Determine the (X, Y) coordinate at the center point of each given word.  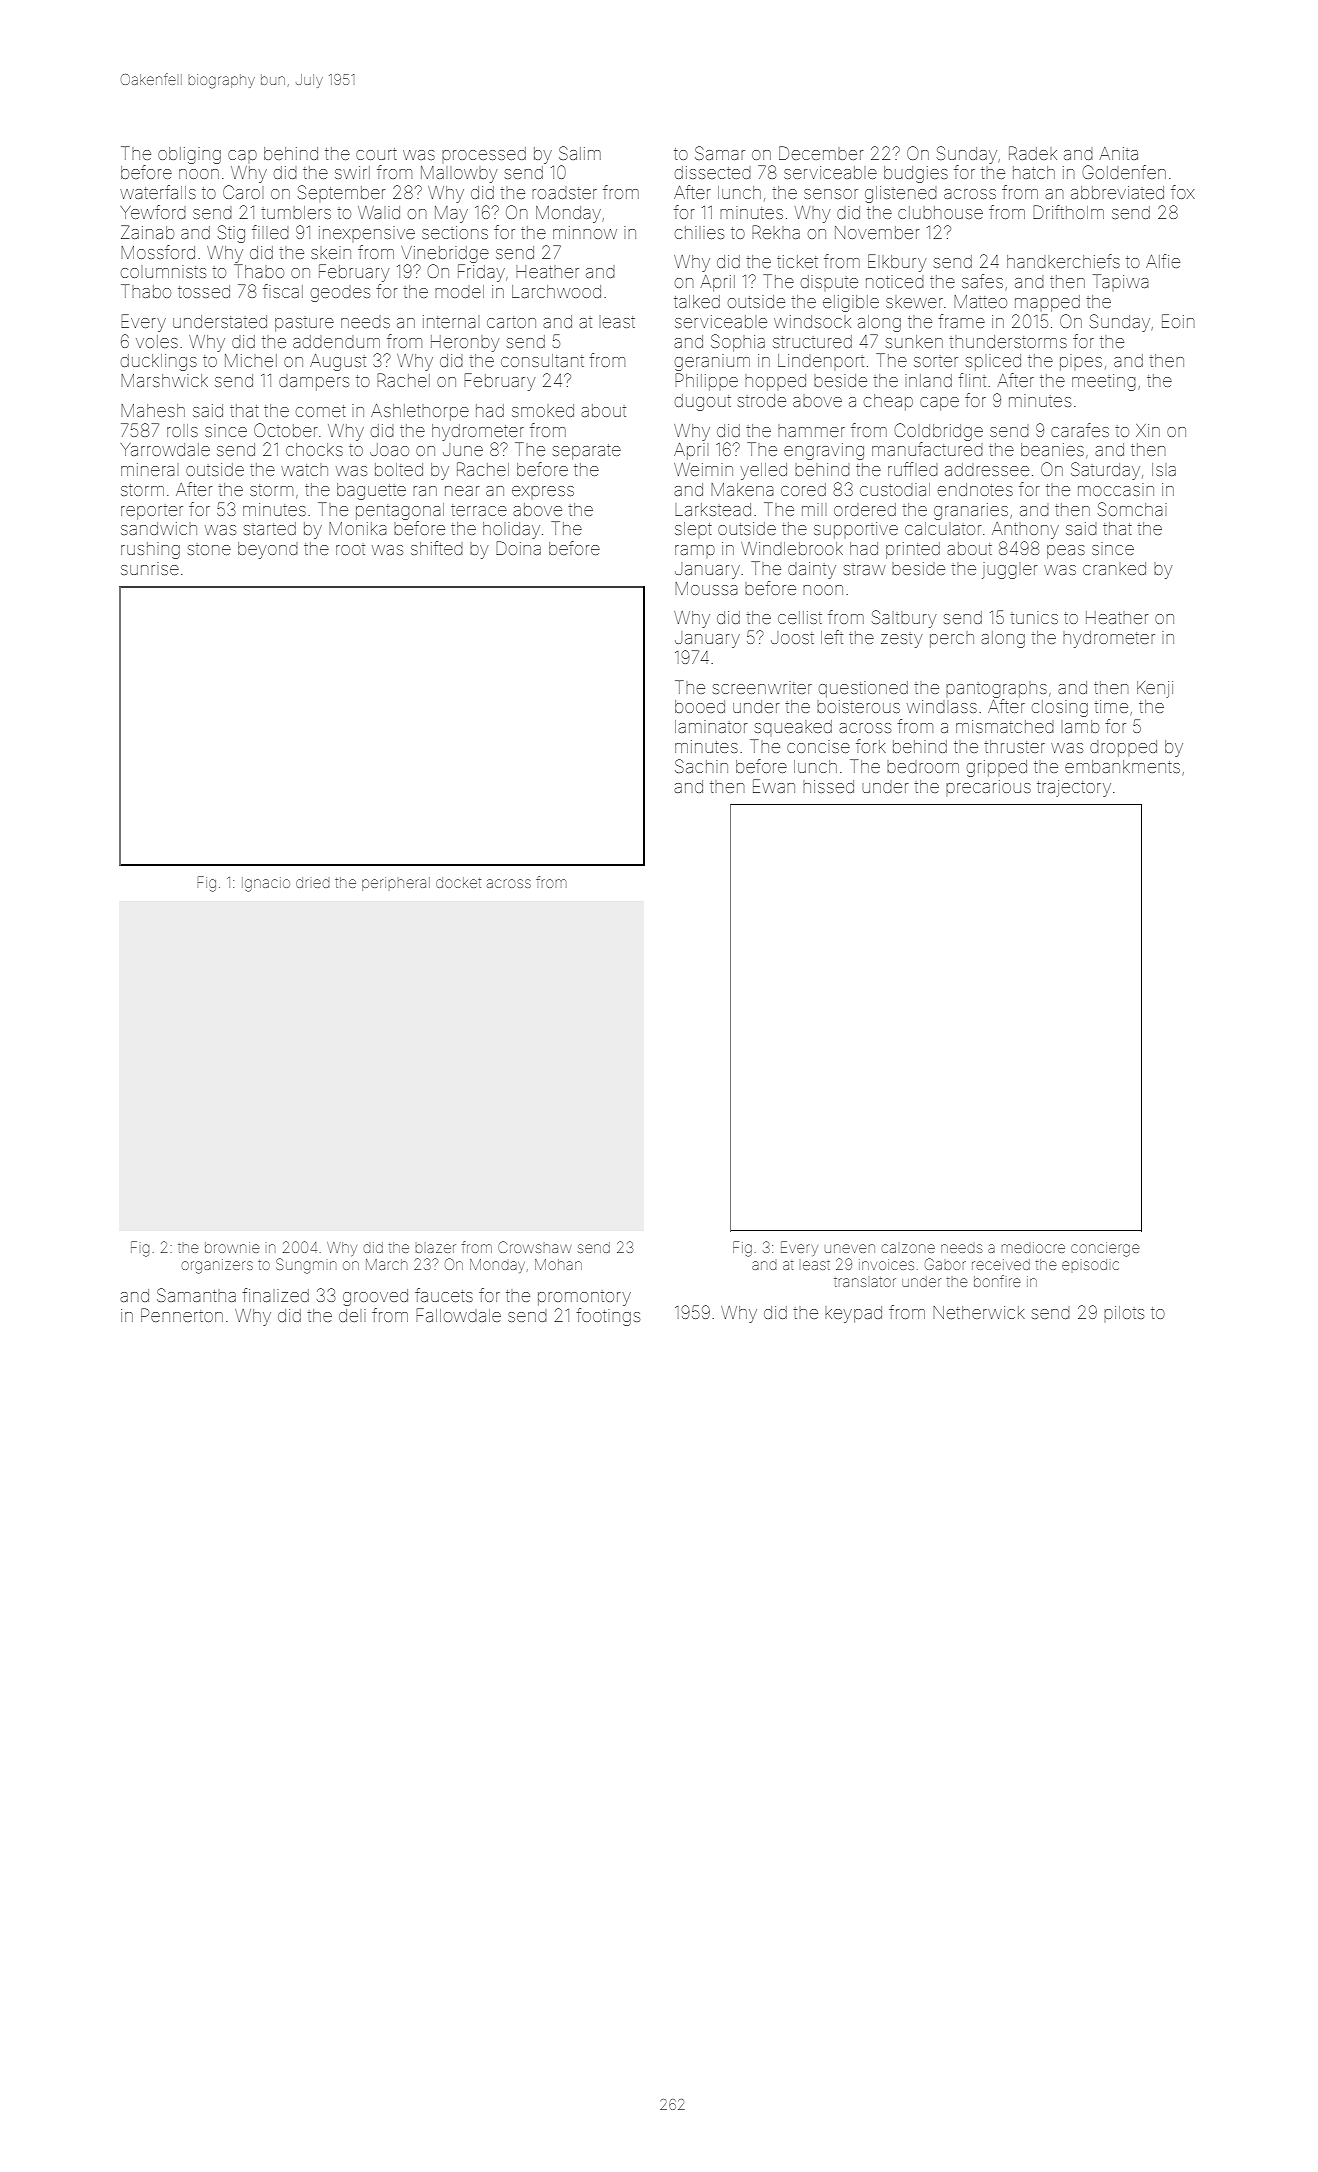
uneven (850, 1248)
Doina (518, 548)
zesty (901, 640)
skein (331, 252)
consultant (542, 360)
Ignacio (266, 884)
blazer (435, 1248)
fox (1183, 192)
